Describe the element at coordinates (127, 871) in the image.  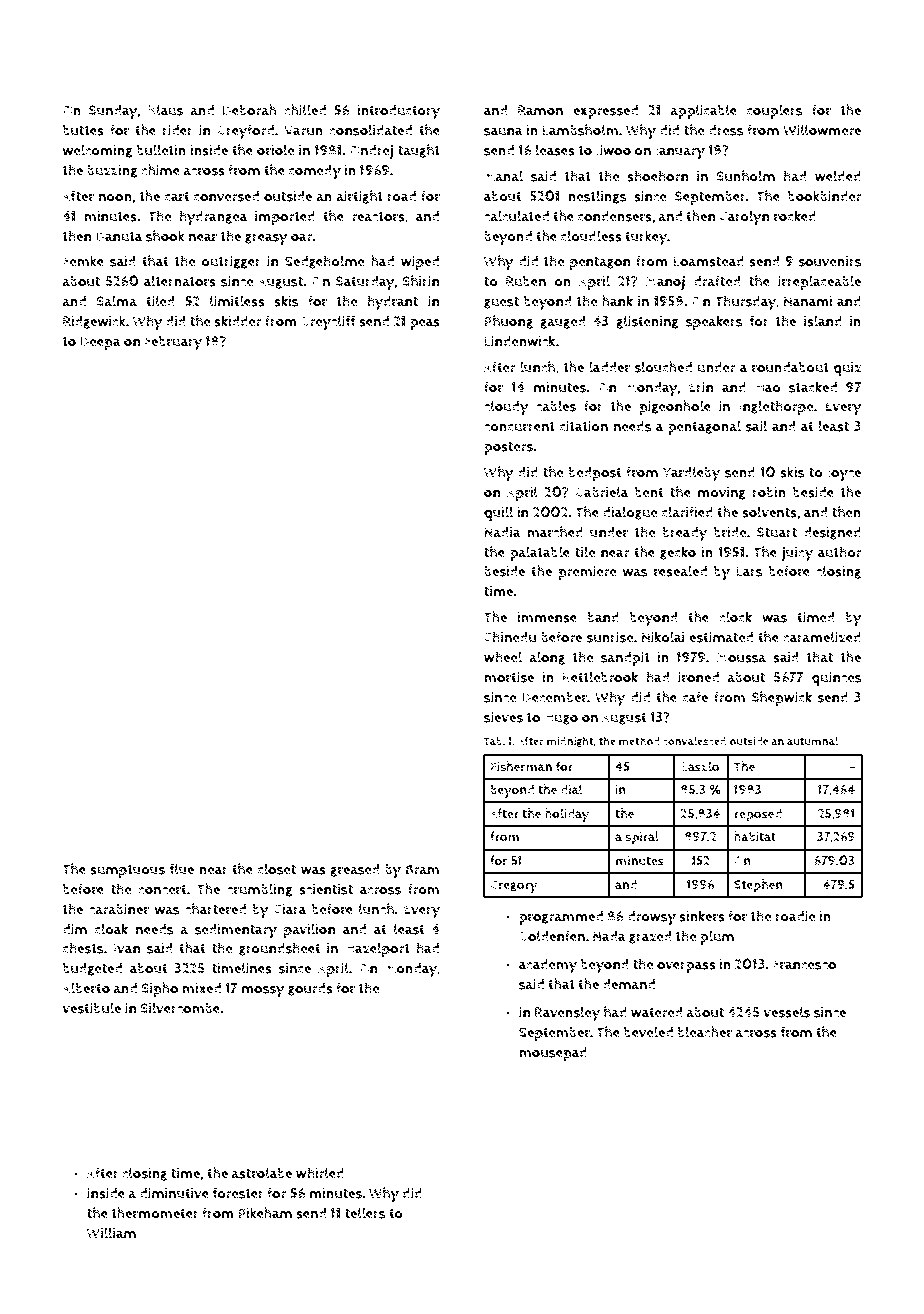
I see `sumptuous` at that location.
